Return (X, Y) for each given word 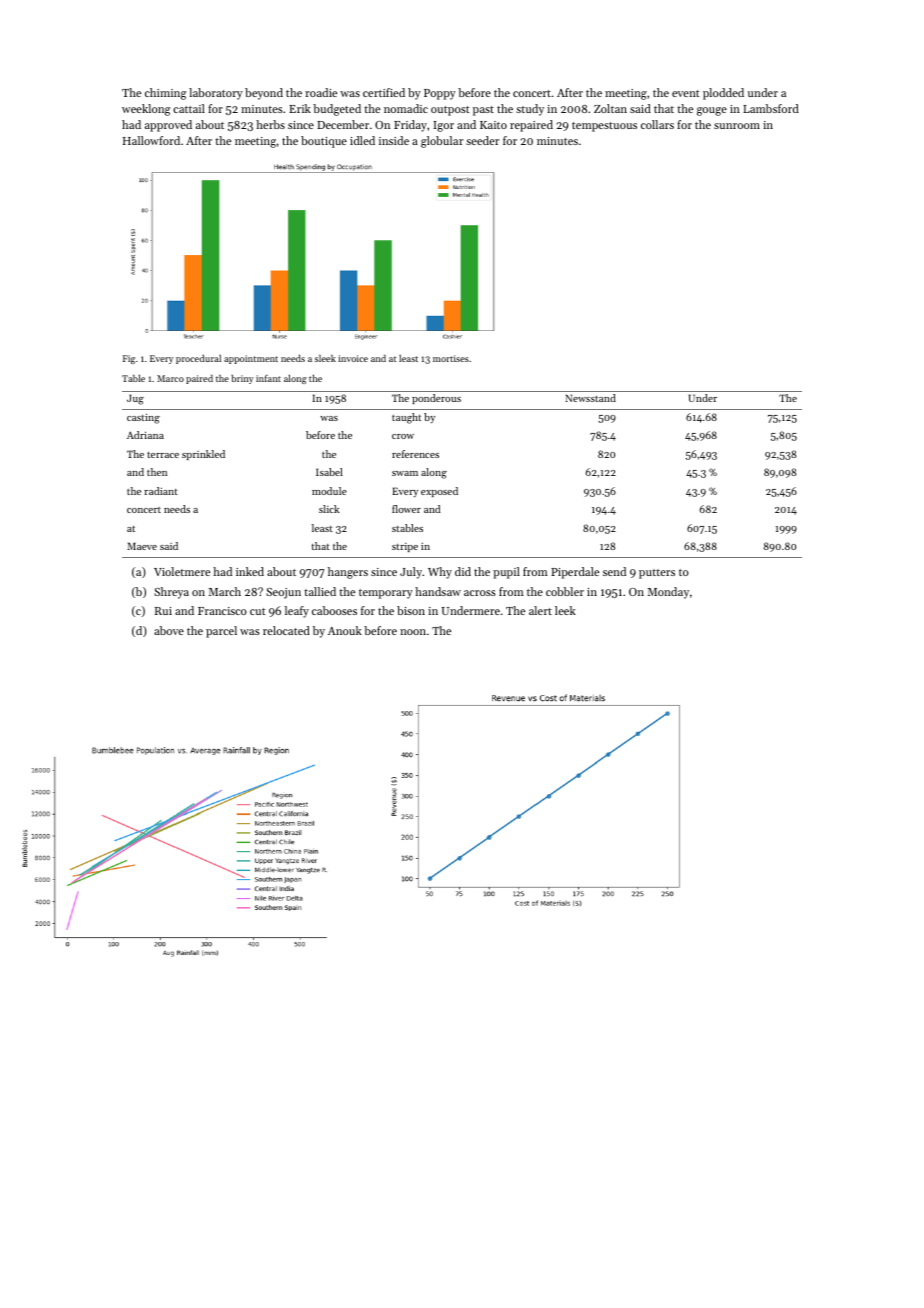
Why (440, 573)
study (530, 110)
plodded (723, 94)
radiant (161, 491)
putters (657, 574)
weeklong (146, 110)
